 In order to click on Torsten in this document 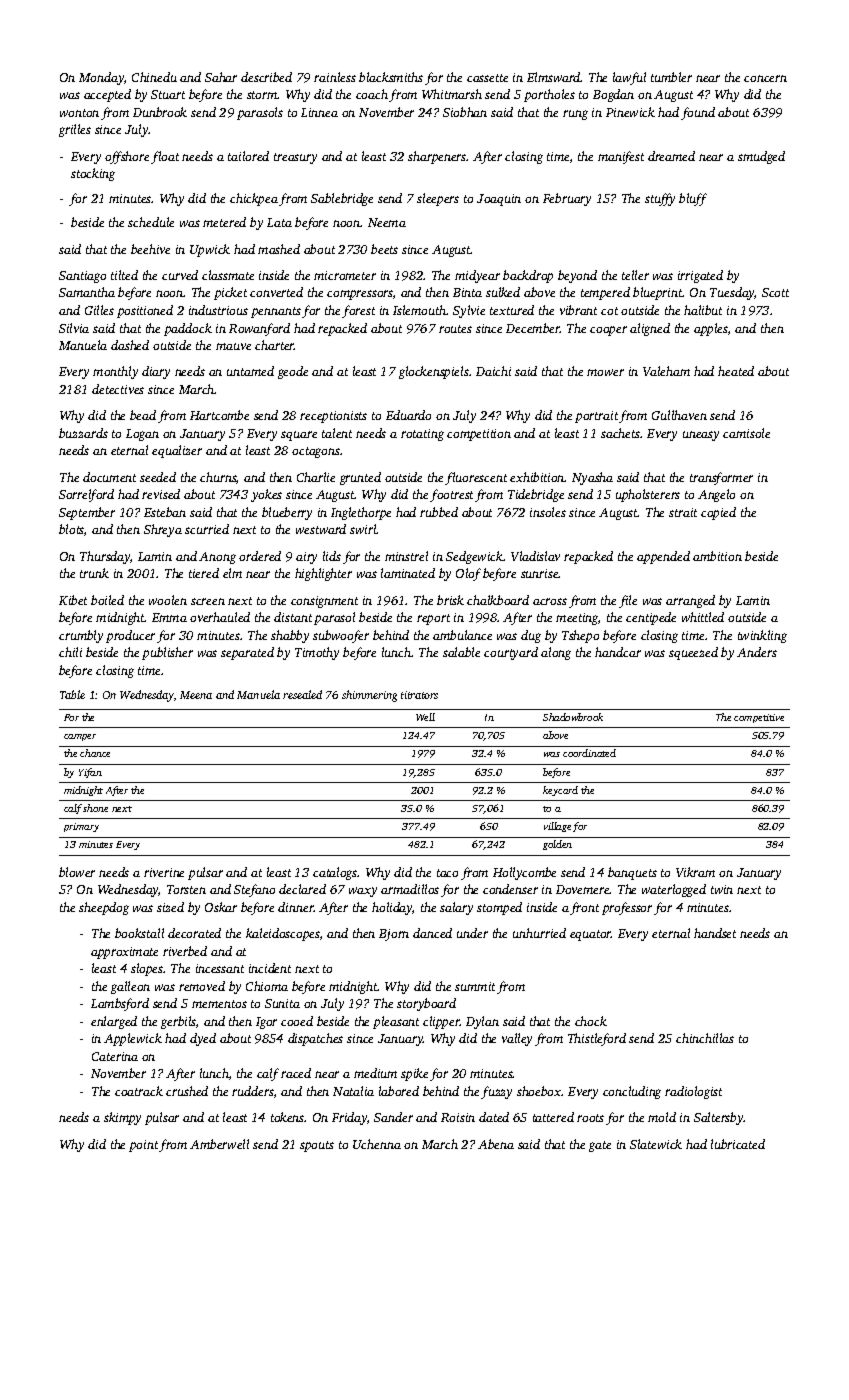, I will do `click(186, 889)`.
